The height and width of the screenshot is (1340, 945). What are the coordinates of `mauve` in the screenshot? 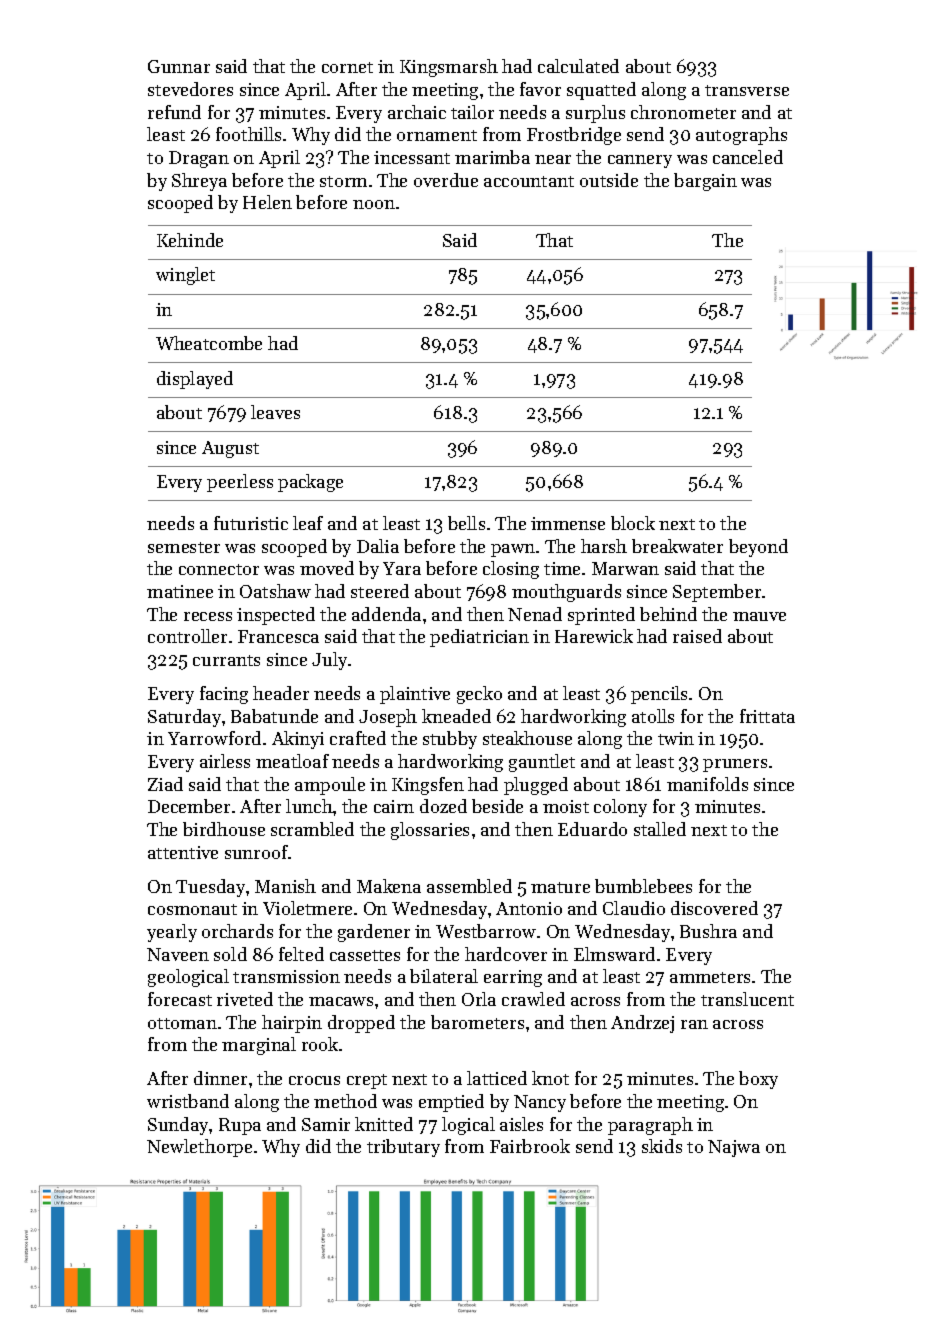 It's located at (759, 616).
